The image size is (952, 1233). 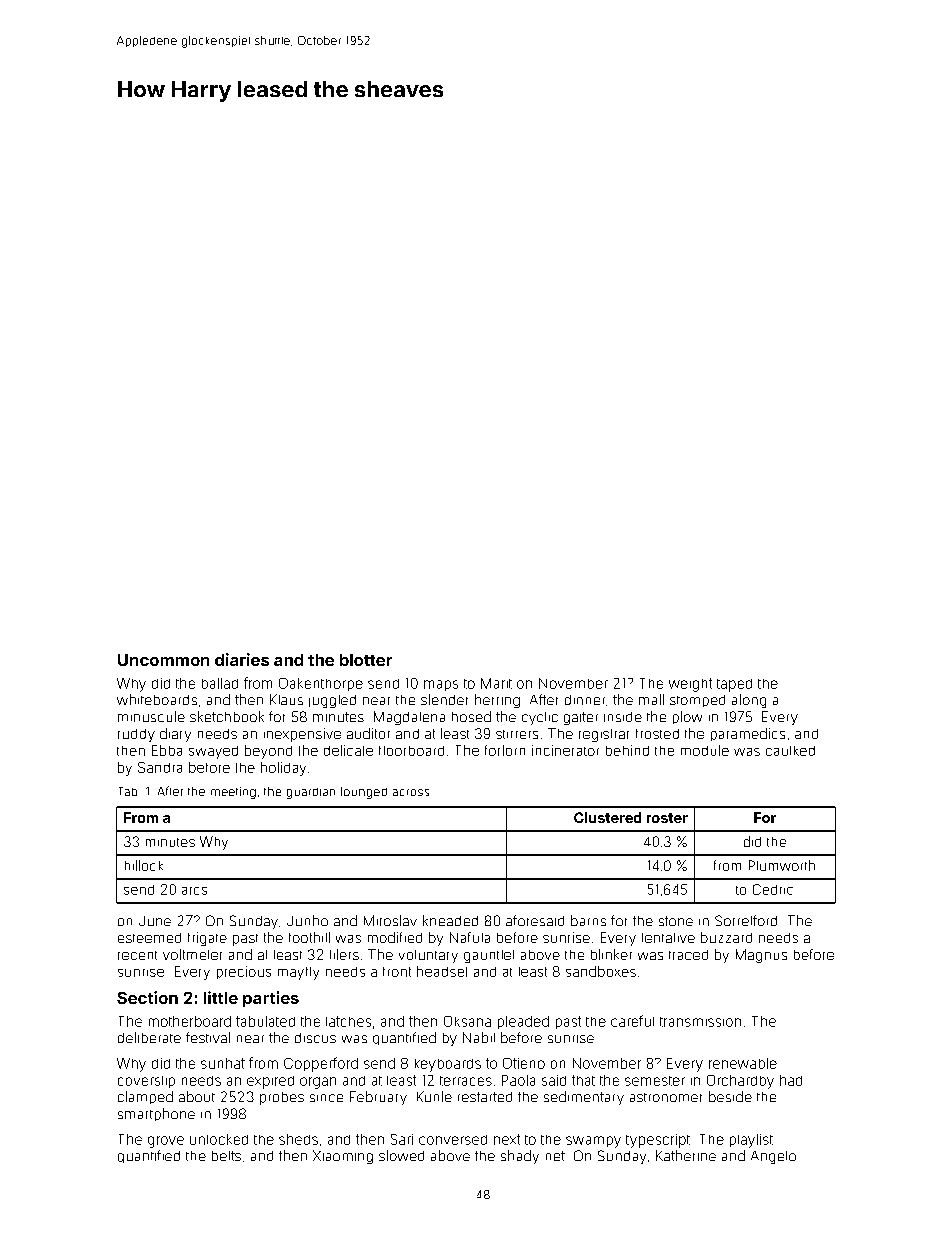 What do you see at coordinates (743, 1063) in the page?
I see `renewable` at bounding box center [743, 1063].
